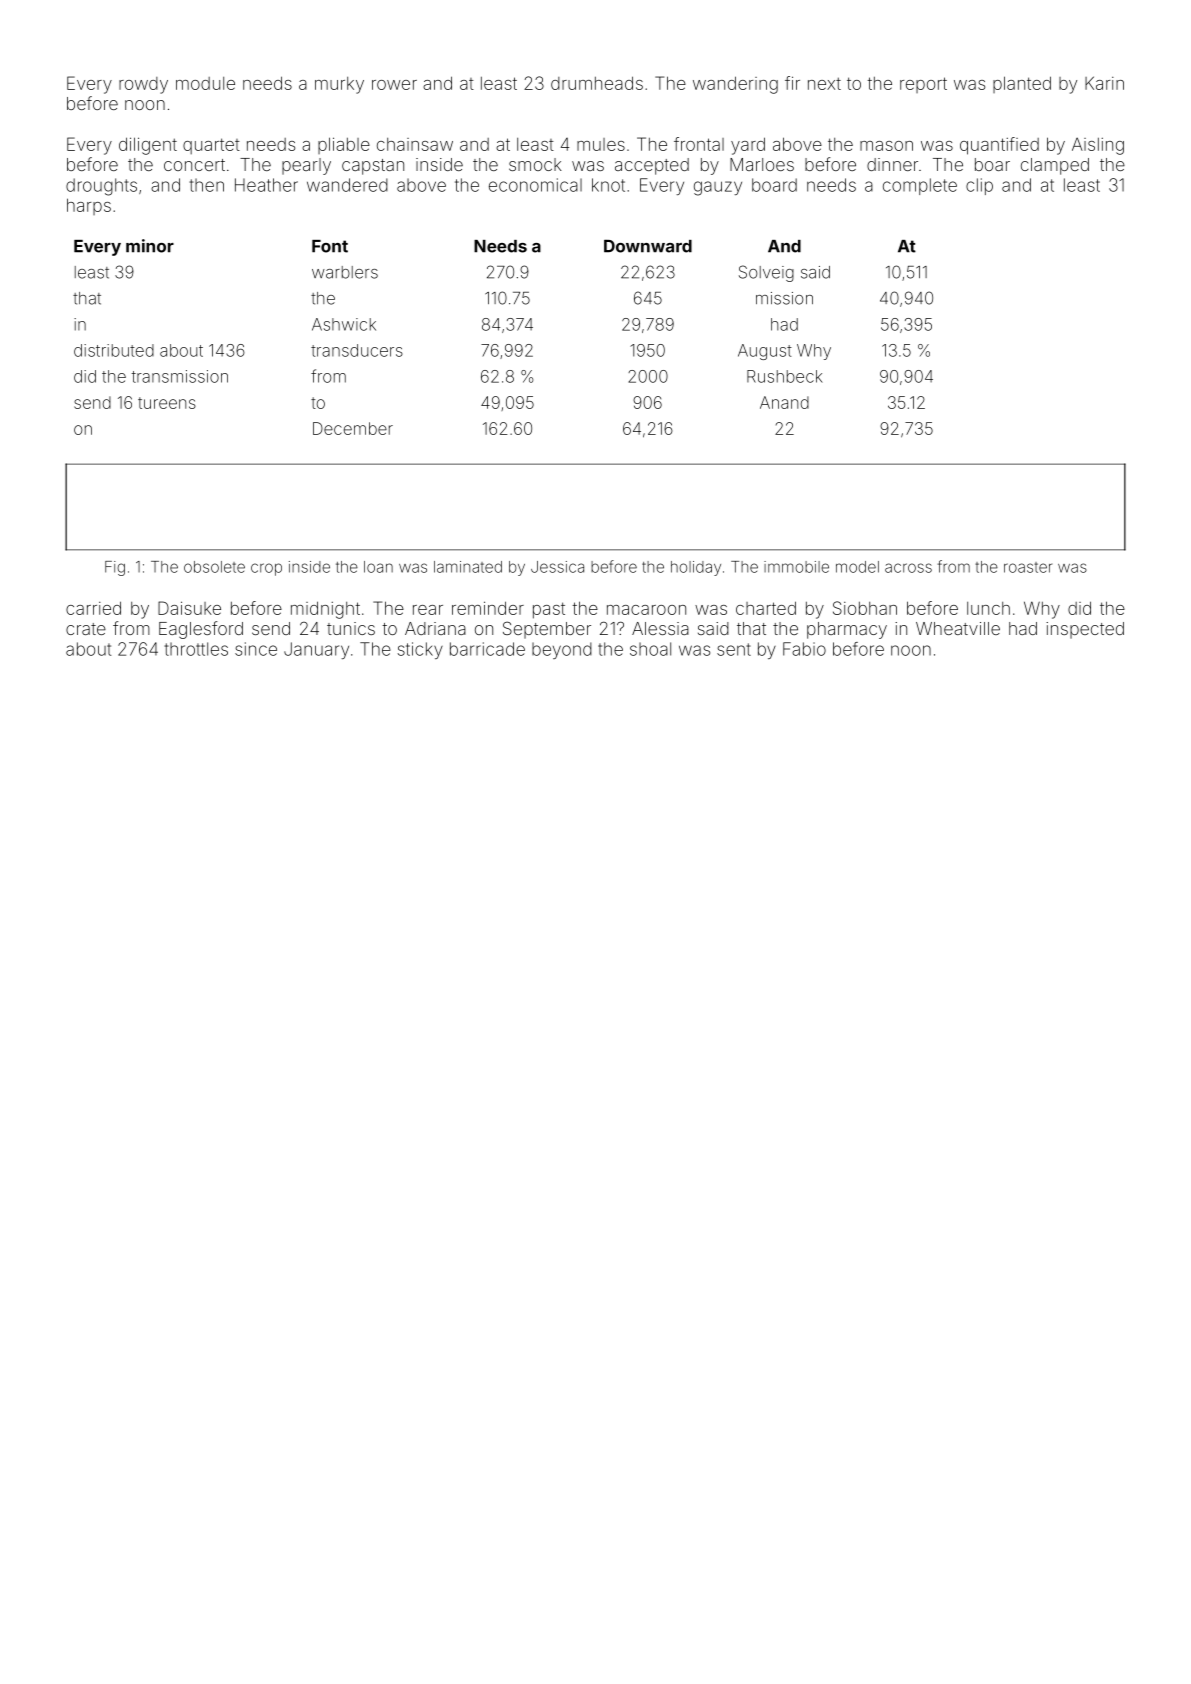 The width and height of the screenshot is (1191, 1684). What do you see at coordinates (766, 273) in the screenshot?
I see `Solveig` at bounding box center [766, 273].
